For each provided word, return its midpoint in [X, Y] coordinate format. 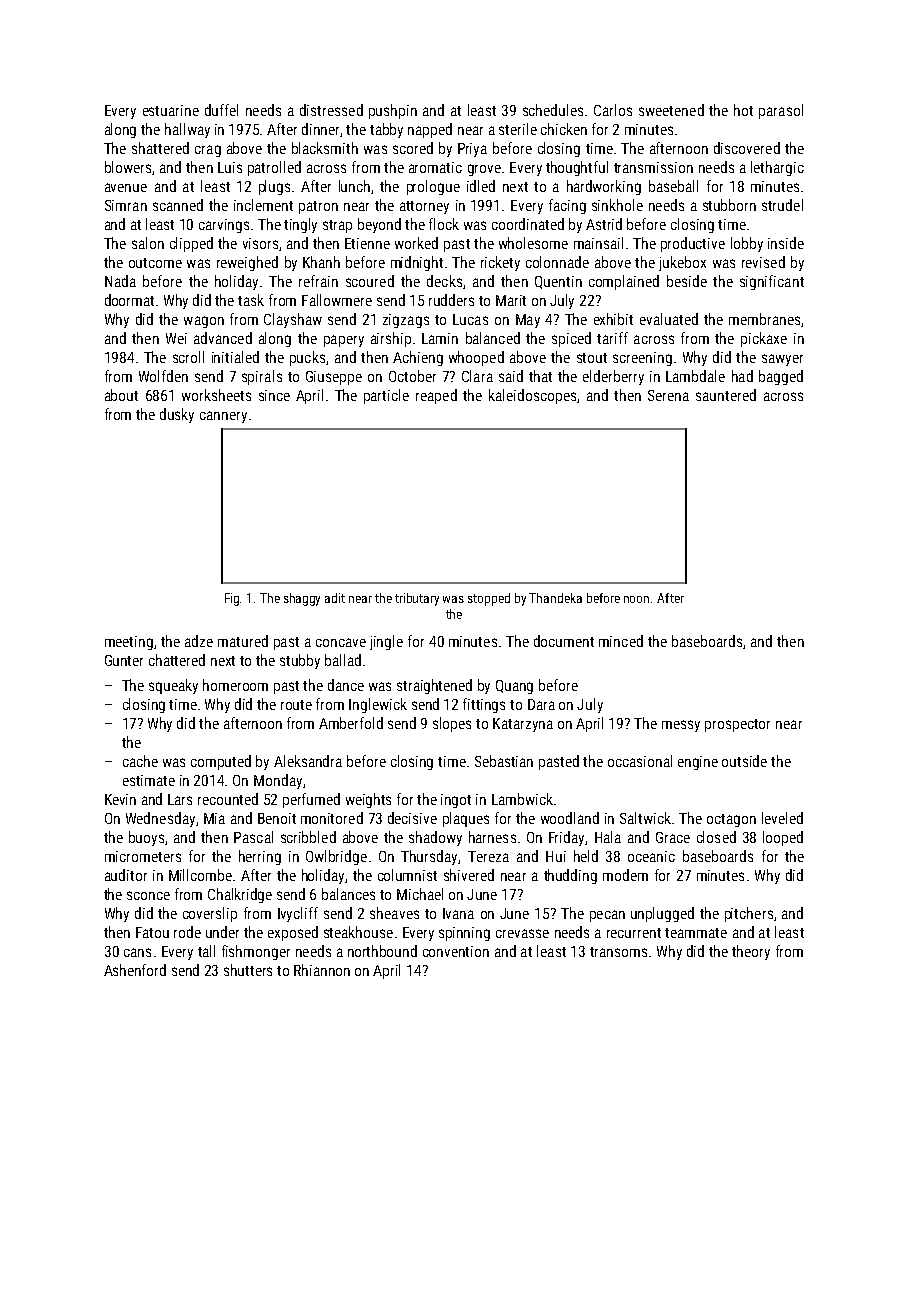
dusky [177, 415]
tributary [417, 599]
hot [743, 110]
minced [621, 641]
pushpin [393, 111]
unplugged [662, 914]
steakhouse [358, 932]
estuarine [171, 110]
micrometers [143, 856]
